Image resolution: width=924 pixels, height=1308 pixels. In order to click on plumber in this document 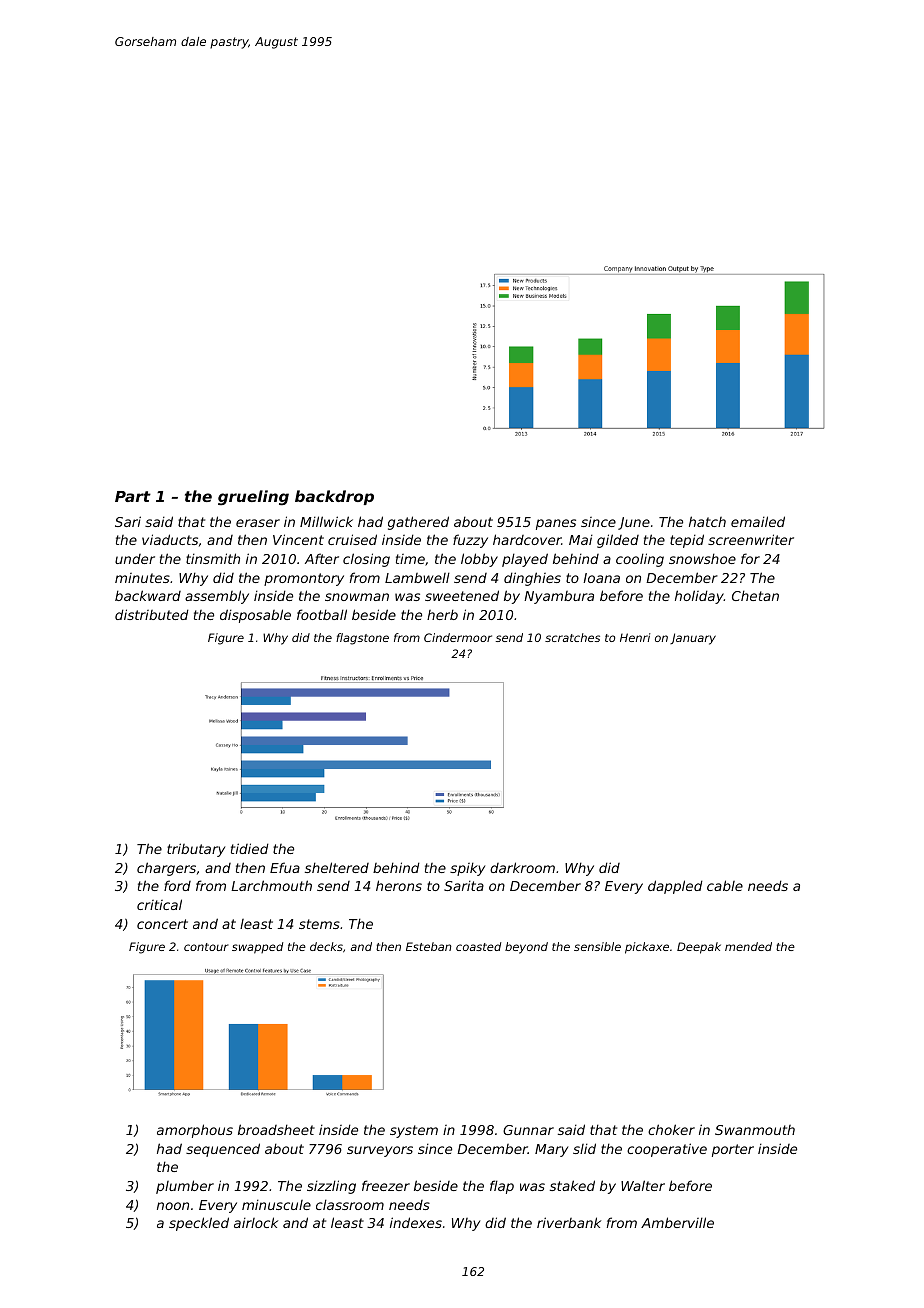, I will do `click(185, 1187)`.
